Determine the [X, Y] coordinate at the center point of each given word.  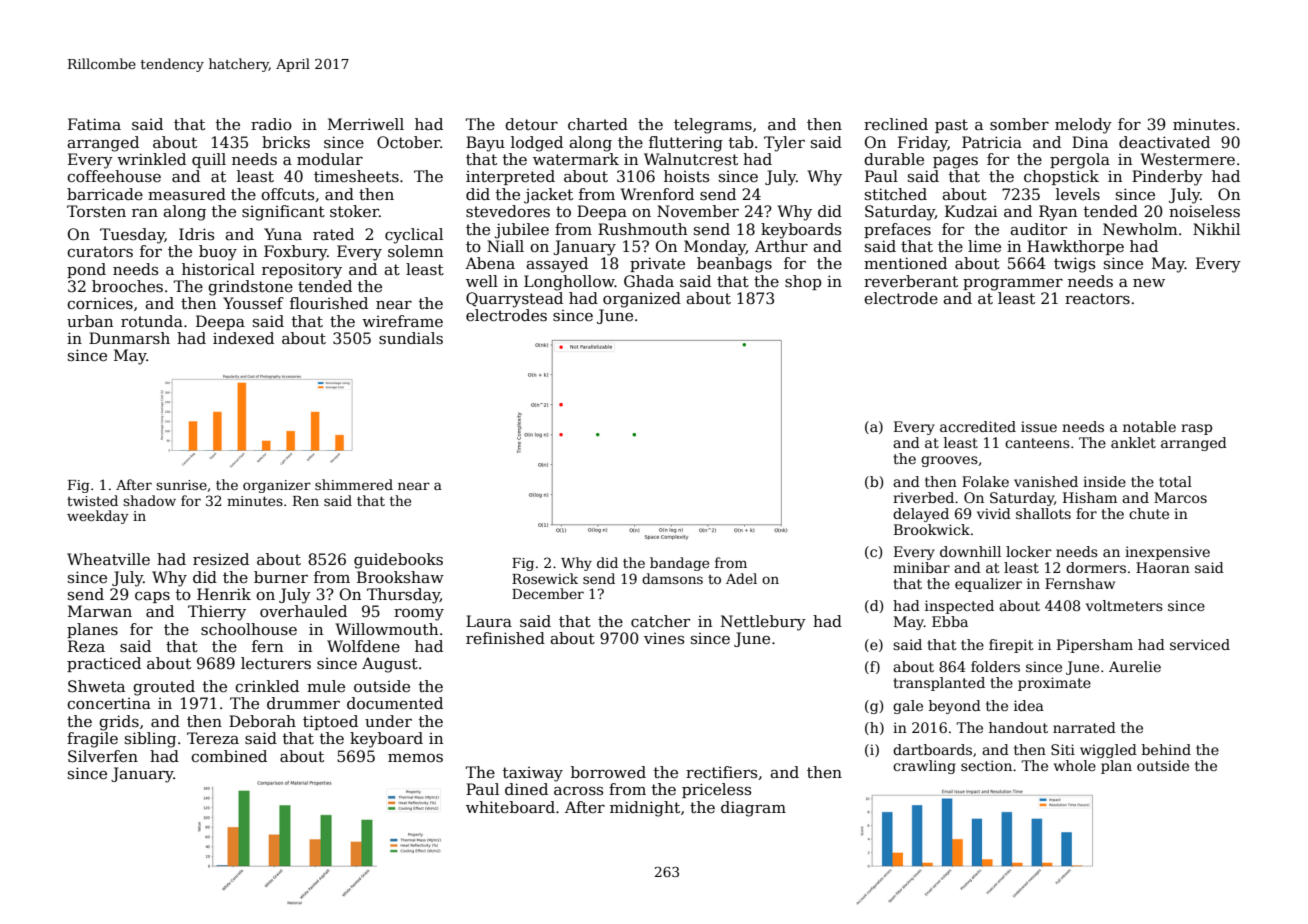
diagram [753, 809]
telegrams [713, 126]
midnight [645, 809]
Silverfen [103, 756]
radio [271, 124]
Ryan [1058, 213]
